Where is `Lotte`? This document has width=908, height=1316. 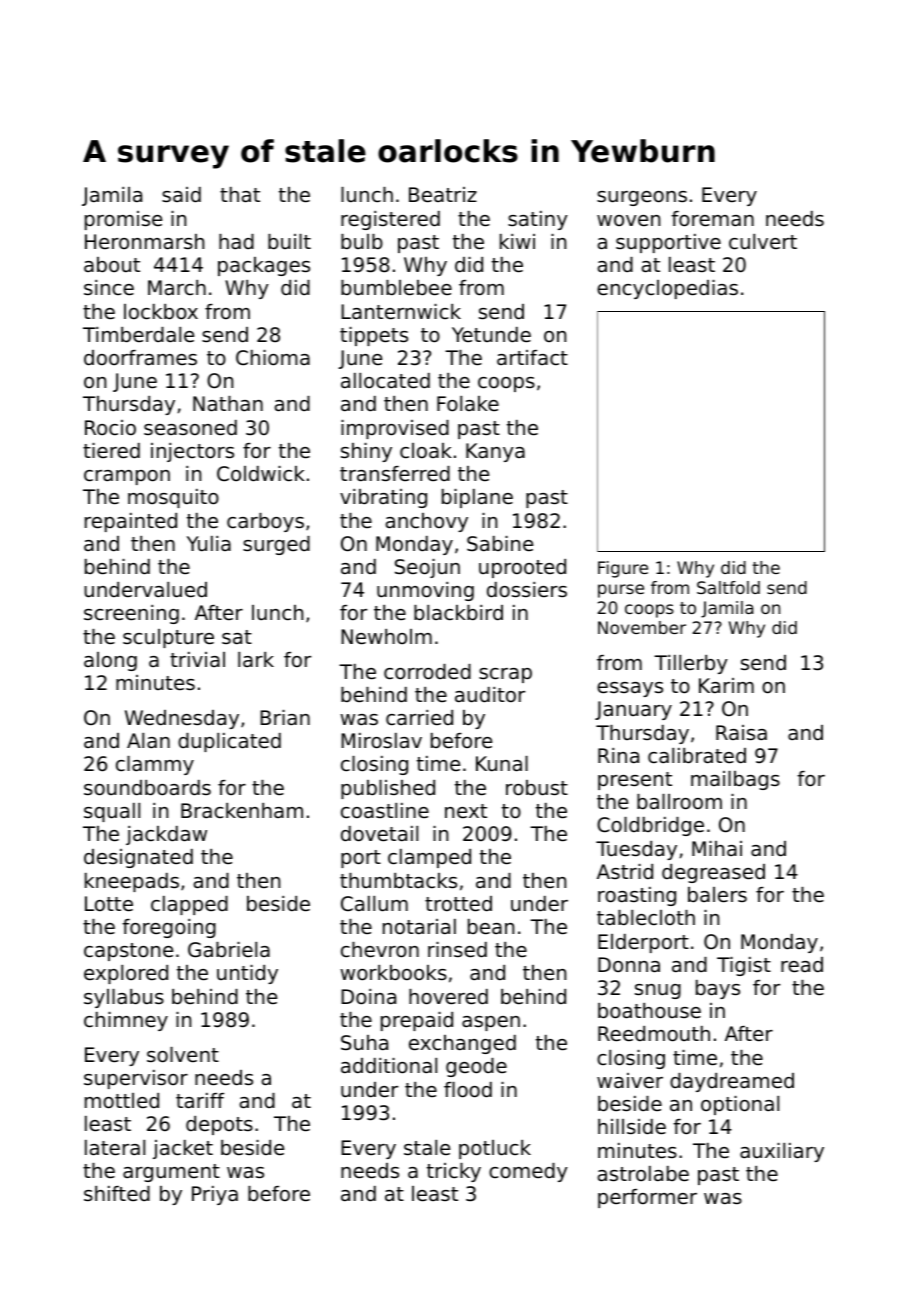
Lotte is located at coordinates (109, 904).
